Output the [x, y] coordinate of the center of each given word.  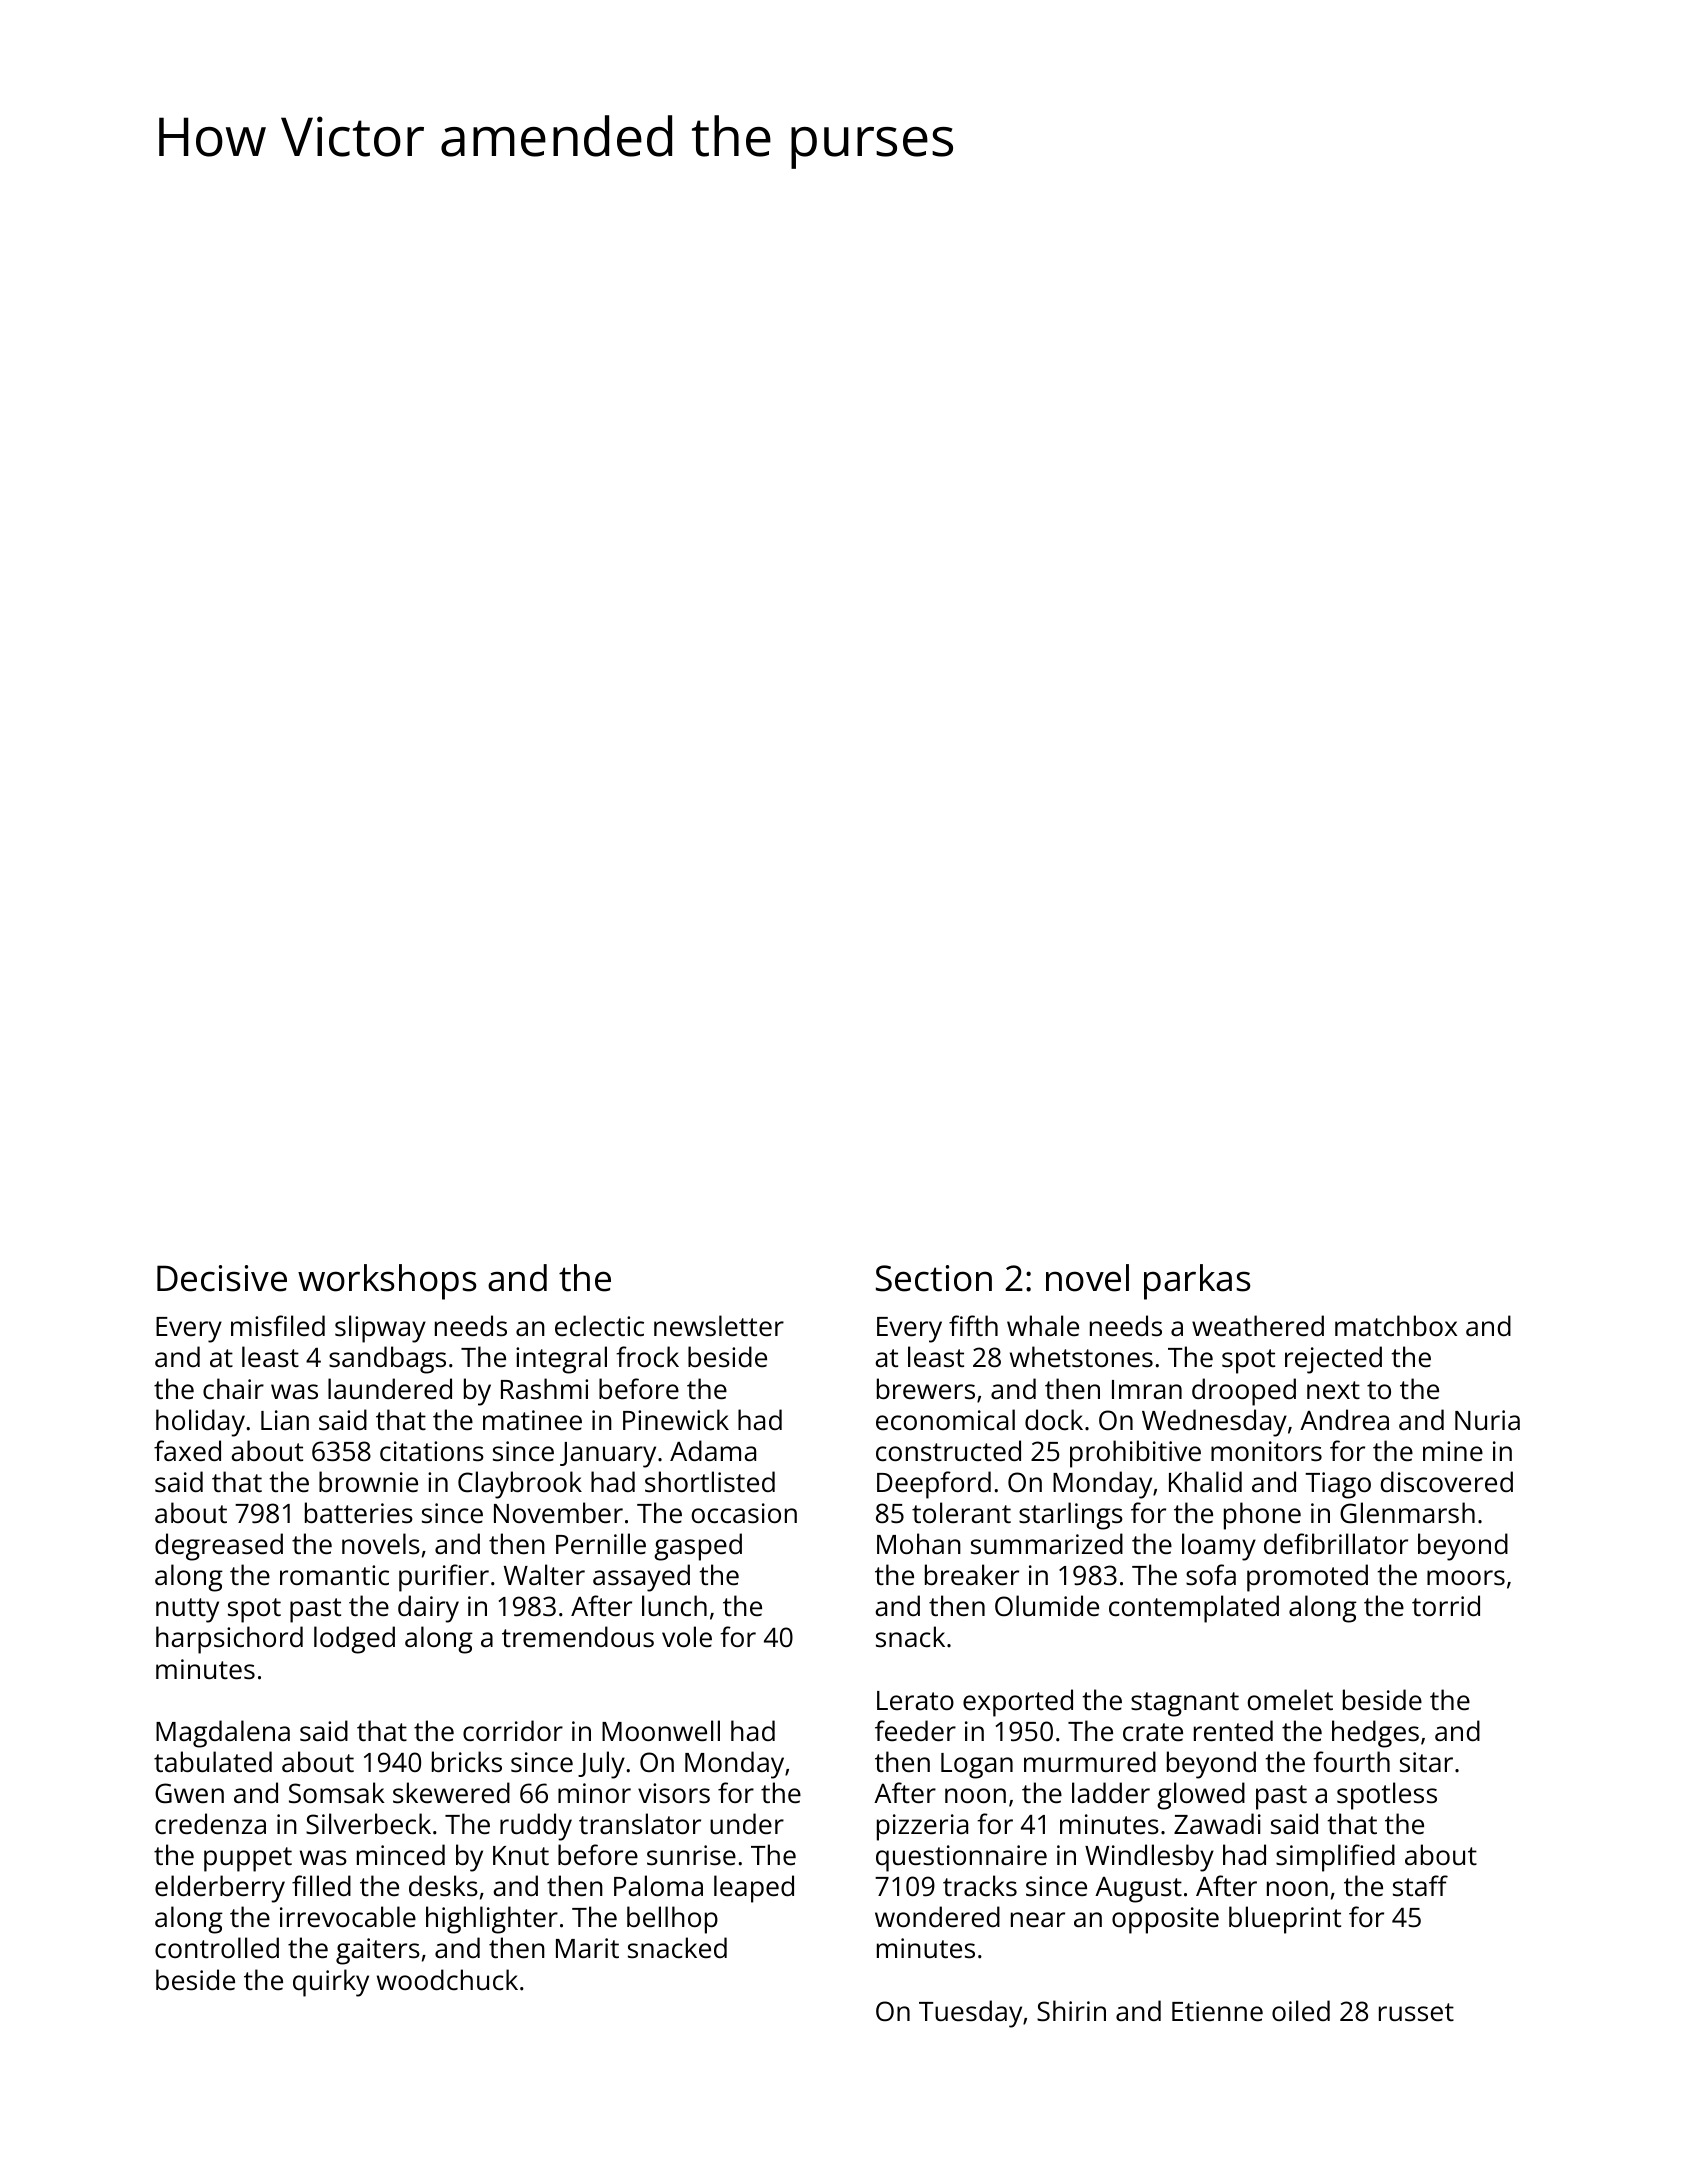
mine [1453, 1451]
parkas [1197, 1282]
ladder [1111, 1792]
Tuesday [970, 2014]
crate [1153, 1732]
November [558, 1513]
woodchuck [447, 1979]
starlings [1071, 1516]
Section [934, 1278]
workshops [387, 1282]
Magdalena [223, 1734]
